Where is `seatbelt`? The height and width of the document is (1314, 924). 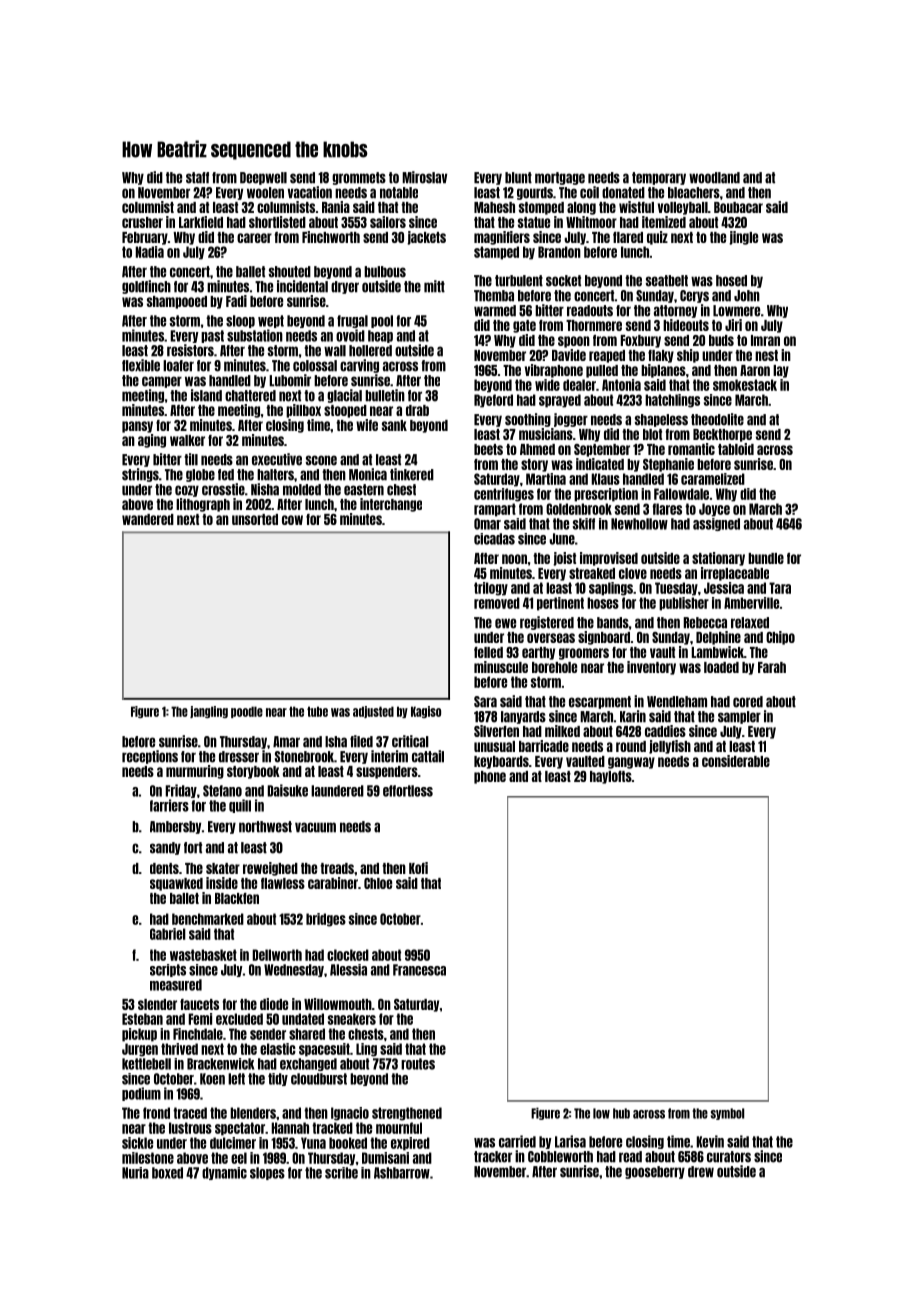 seatbelt is located at coordinates (667, 281).
